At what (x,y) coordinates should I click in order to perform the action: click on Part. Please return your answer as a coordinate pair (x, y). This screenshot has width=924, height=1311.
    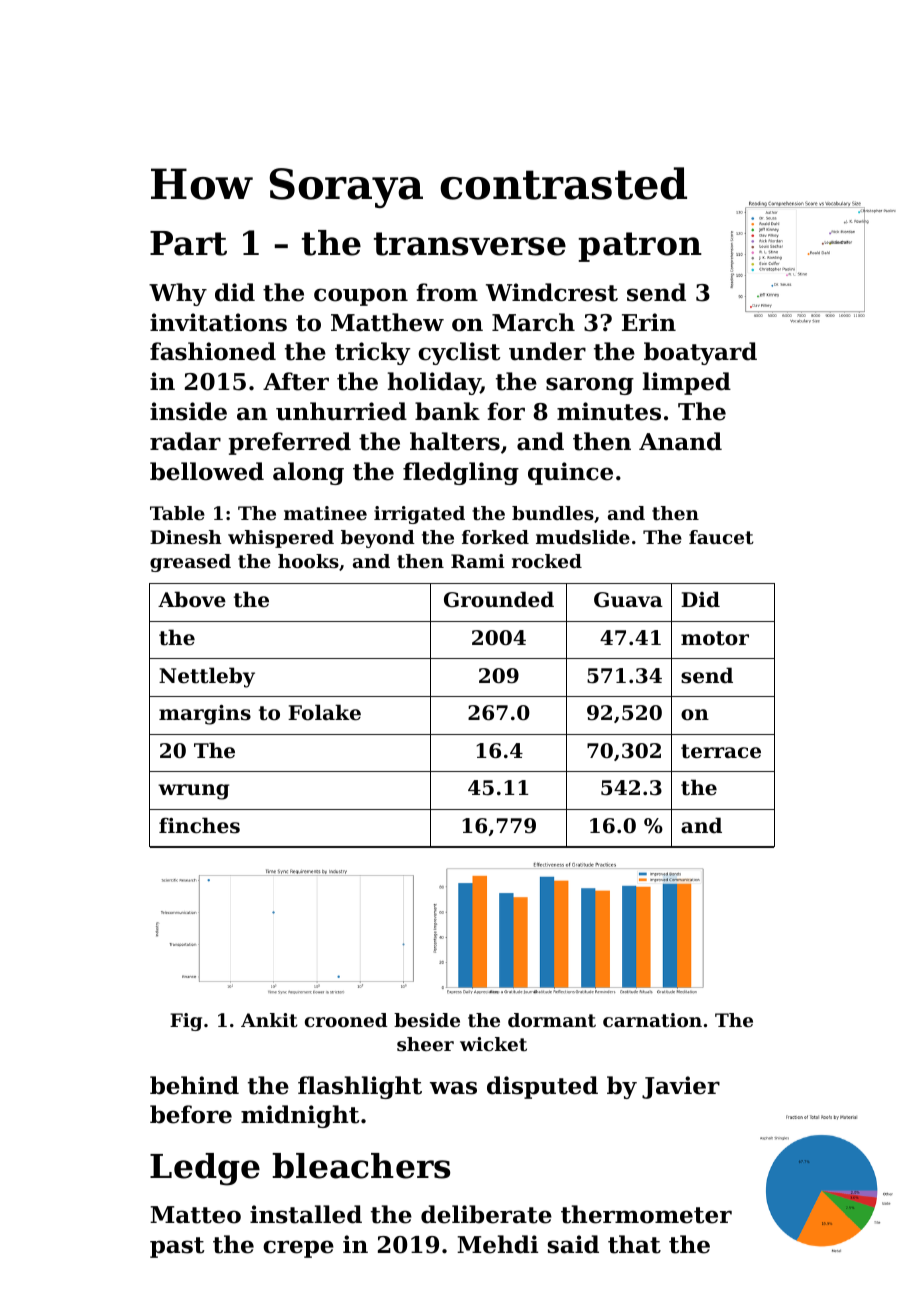
    Looking at the image, I should click on (188, 243).
